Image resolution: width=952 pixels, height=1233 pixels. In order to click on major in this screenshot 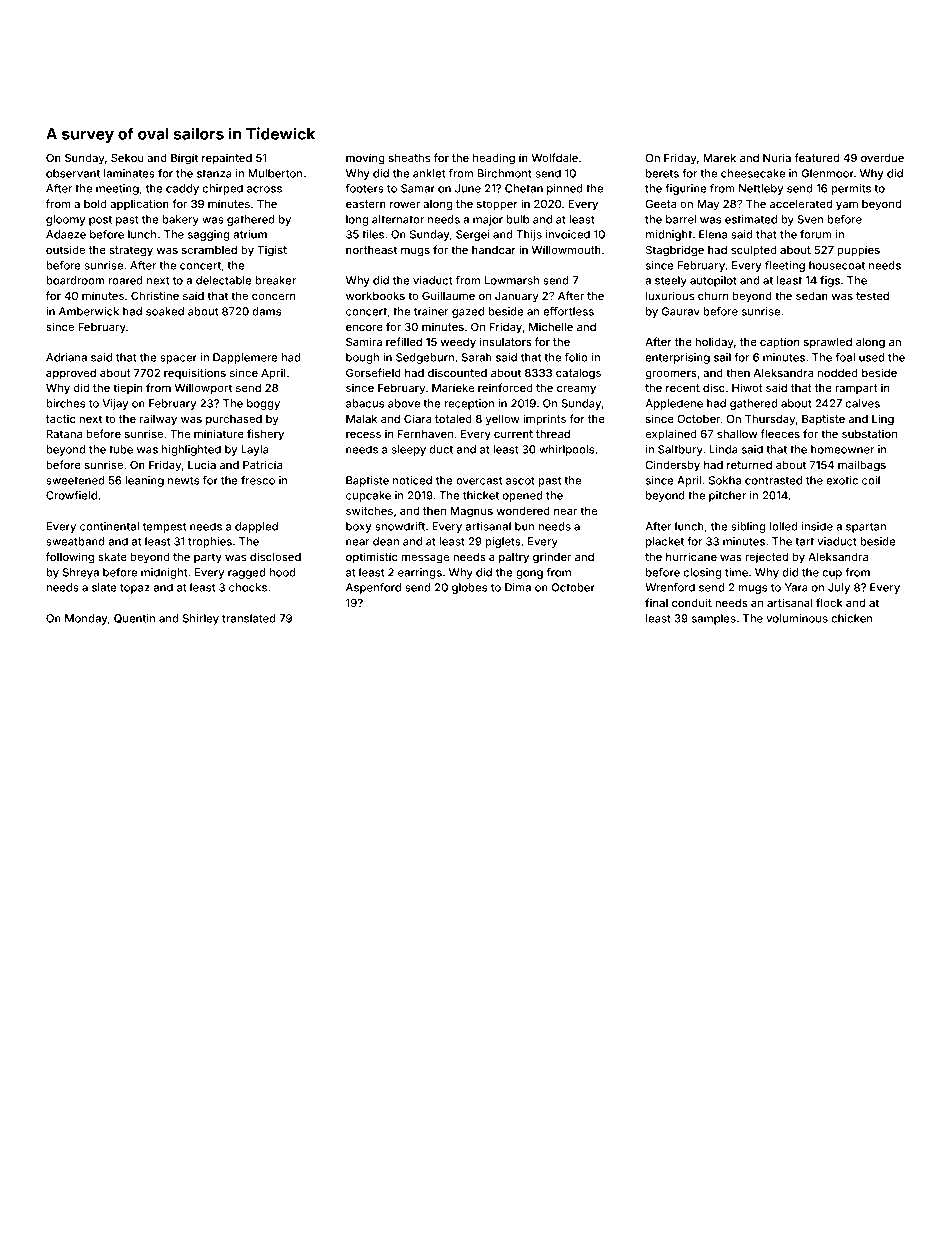, I will do `click(488, 220)`.
